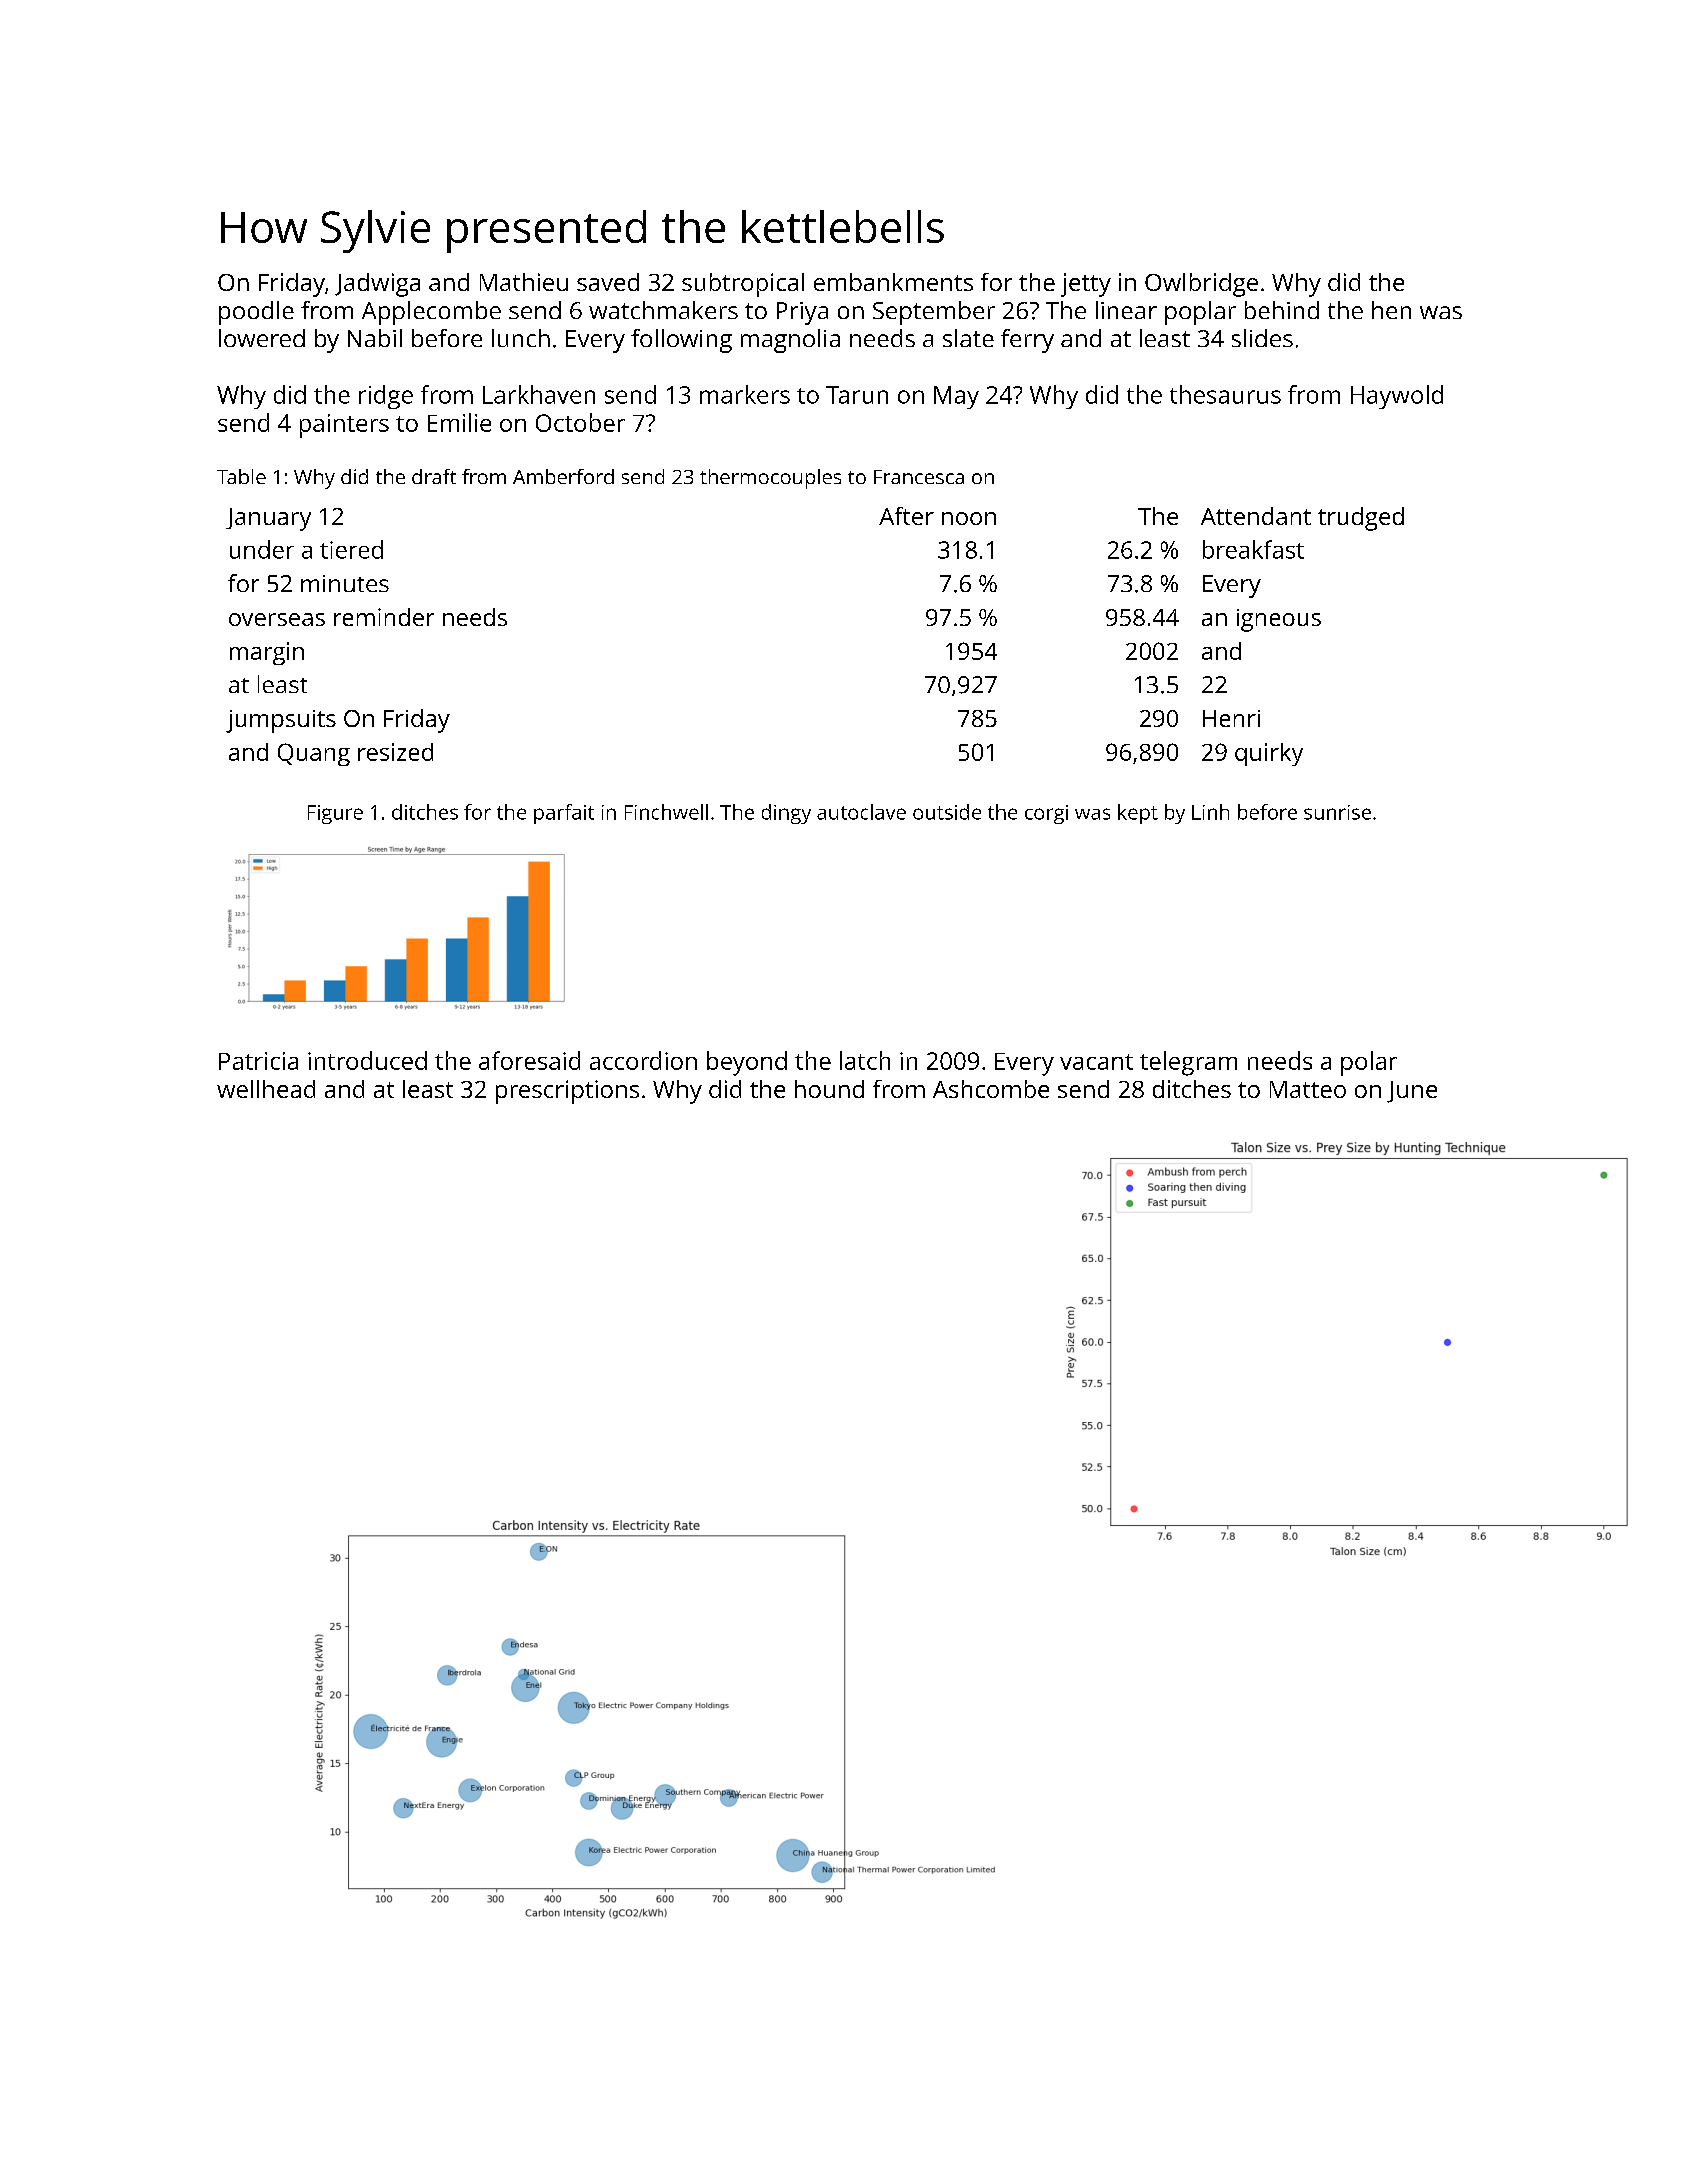 Image resolution: width=1683 pixels, height=2178 pixels. Describe the element at coordinates (969, 518) in the screenshot. I see `noon` at that location.
